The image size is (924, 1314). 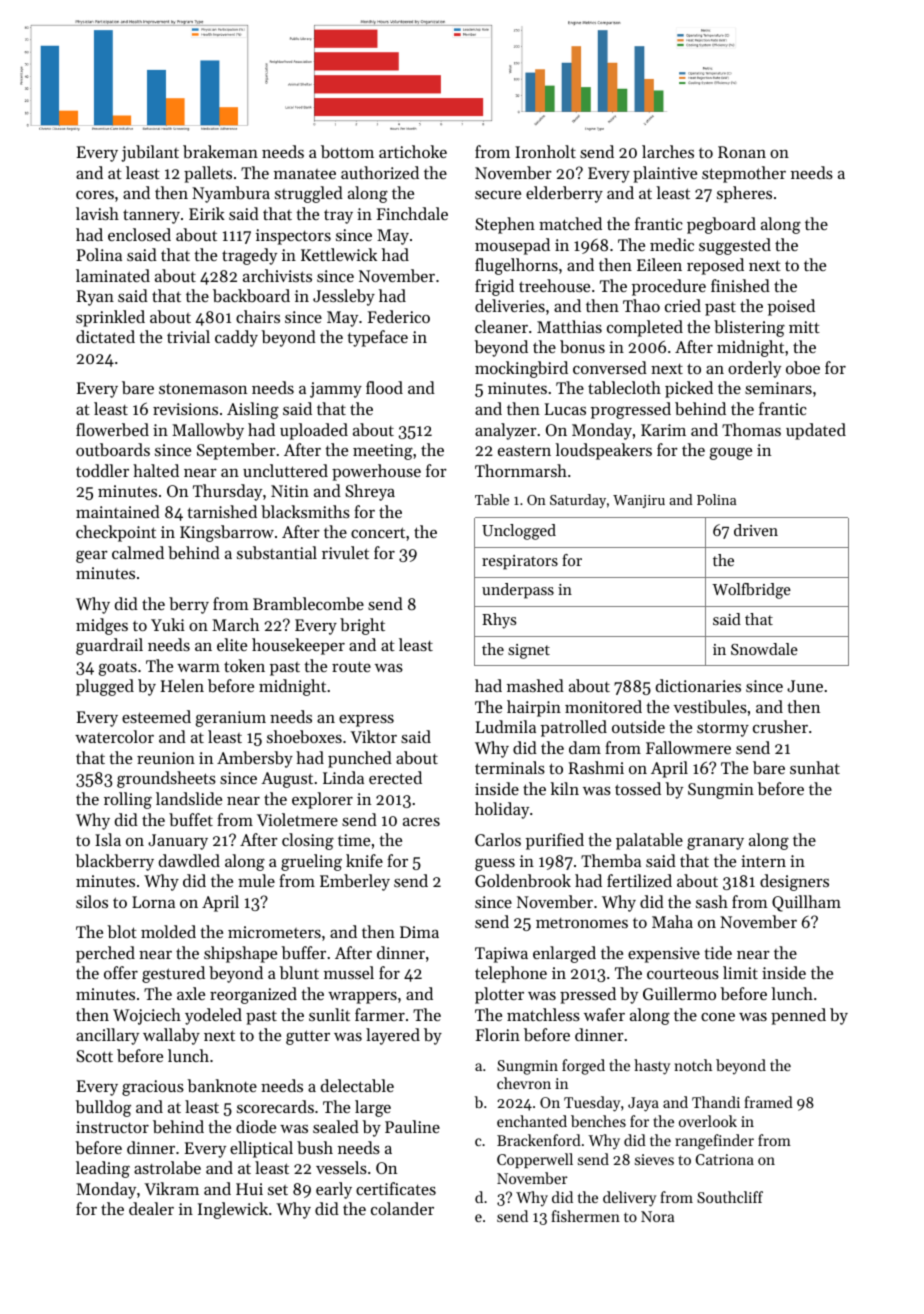 What do you see at coordinates (383, 452) in the screenshot?
I see `meeting` at bounding box center [383, 452].
